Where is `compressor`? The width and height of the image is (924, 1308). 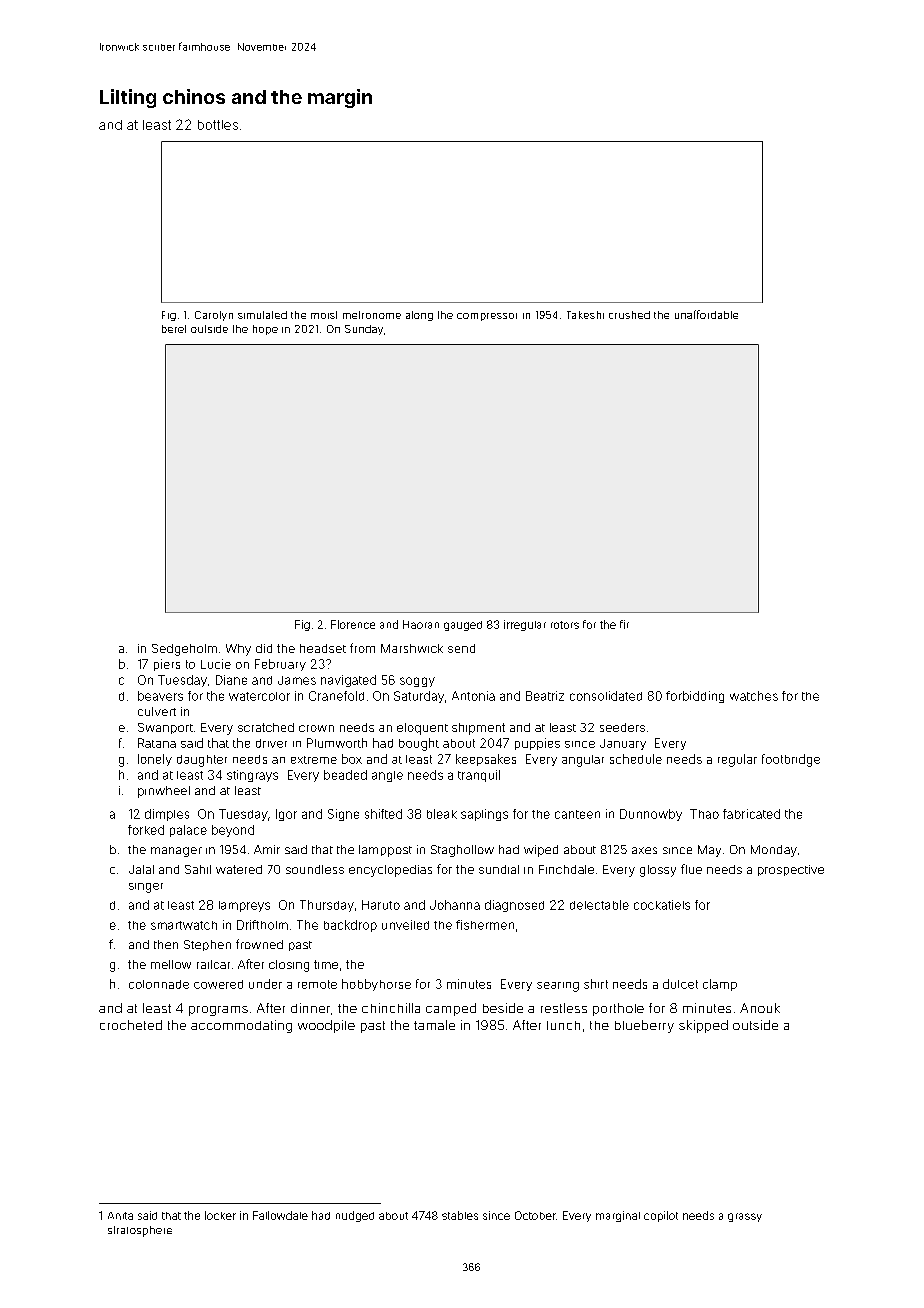
compressor is located at coordinates (487, 317).
